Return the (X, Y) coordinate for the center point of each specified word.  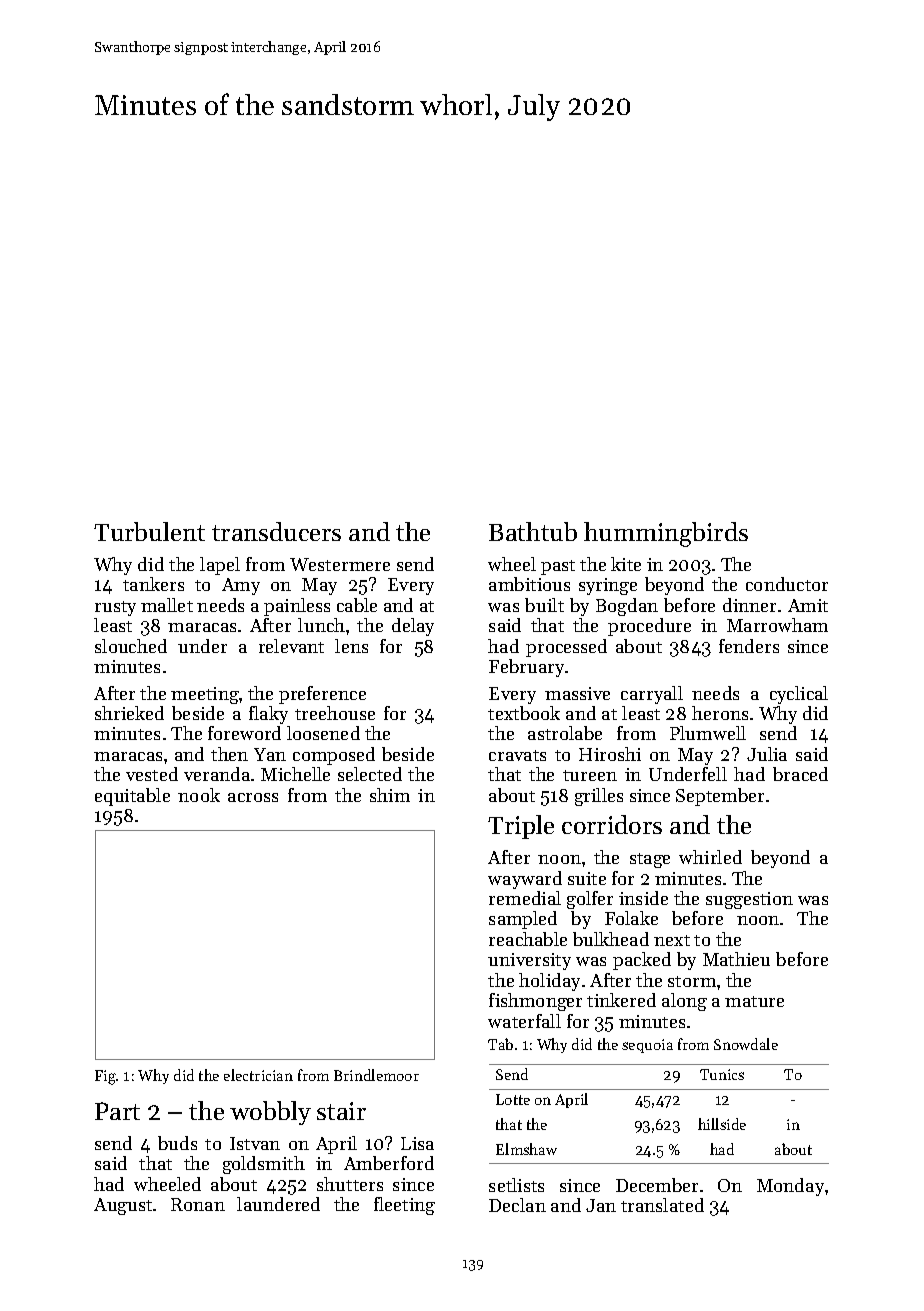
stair (341, 1111)
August (123, 1206)
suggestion (749, 900)
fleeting (404, 1206)
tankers (153, 584)
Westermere (340, 564)
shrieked (129, 713)
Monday (790, 1187)
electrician (258, 1075)
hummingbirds (666, 534)
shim (390, 795)
